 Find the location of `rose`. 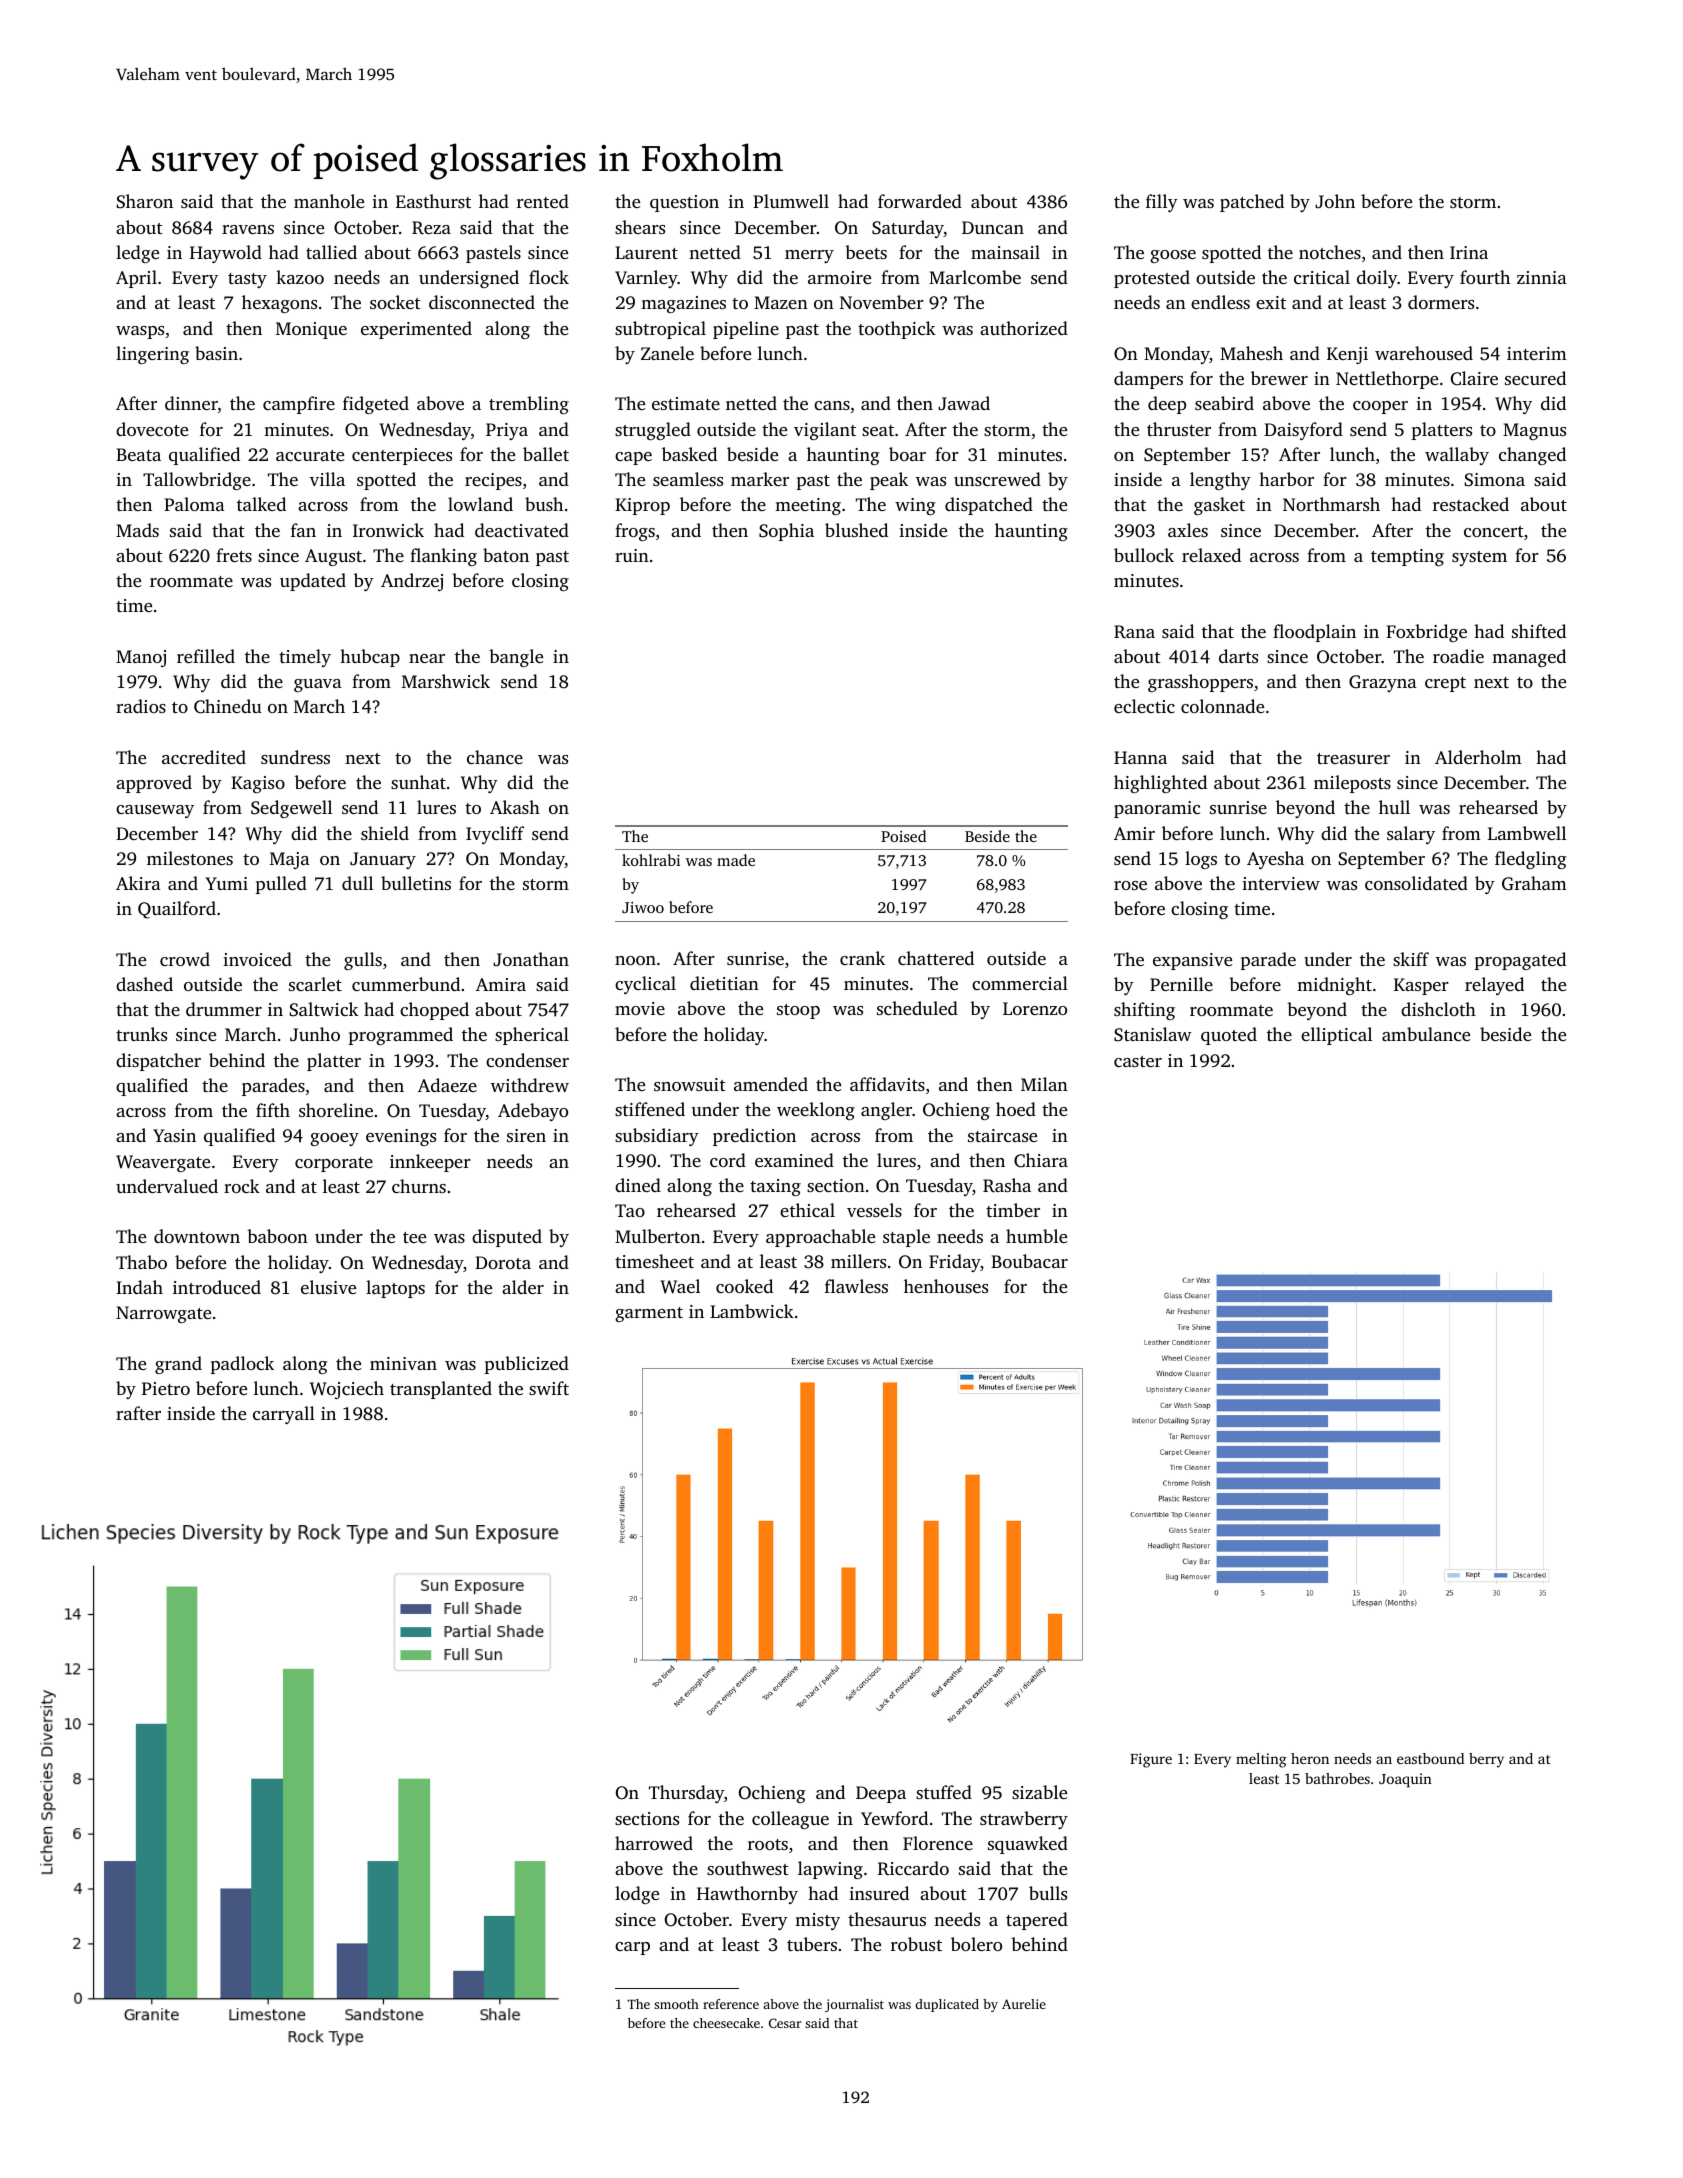

rose is located at coordinates (1130, 885).
